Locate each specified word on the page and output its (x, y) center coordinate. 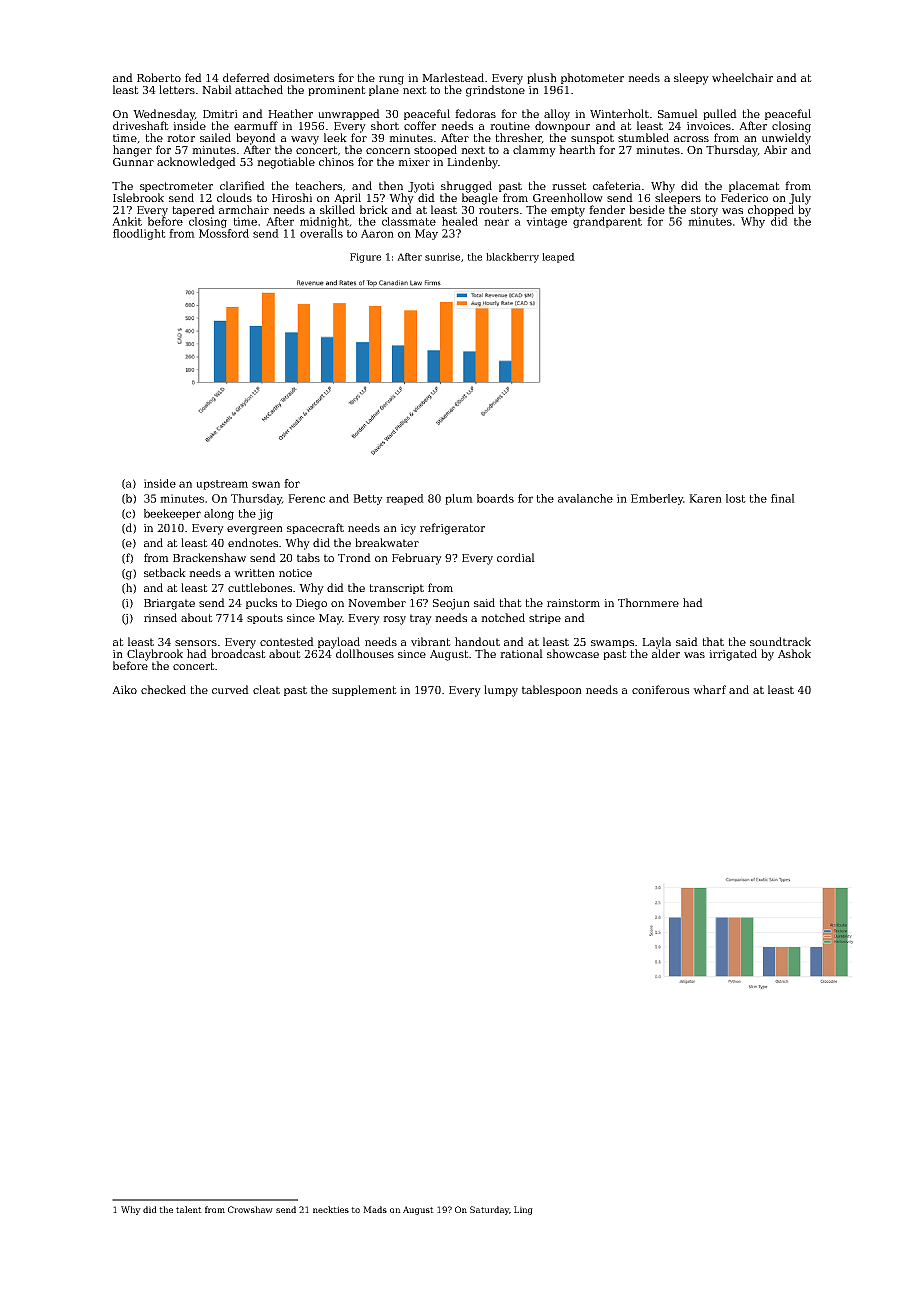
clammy (534, 151)
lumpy (501, 691)
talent (189, 1209)
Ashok (794, 653)
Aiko (124, 689)
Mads (375, 1209)
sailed (215, 137)
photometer (592, 78)
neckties (331, 1209)
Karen (705, 498)
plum (459, 499)
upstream (222, 485)
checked (163, 689)
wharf (709, 689)
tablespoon (552, 690)
